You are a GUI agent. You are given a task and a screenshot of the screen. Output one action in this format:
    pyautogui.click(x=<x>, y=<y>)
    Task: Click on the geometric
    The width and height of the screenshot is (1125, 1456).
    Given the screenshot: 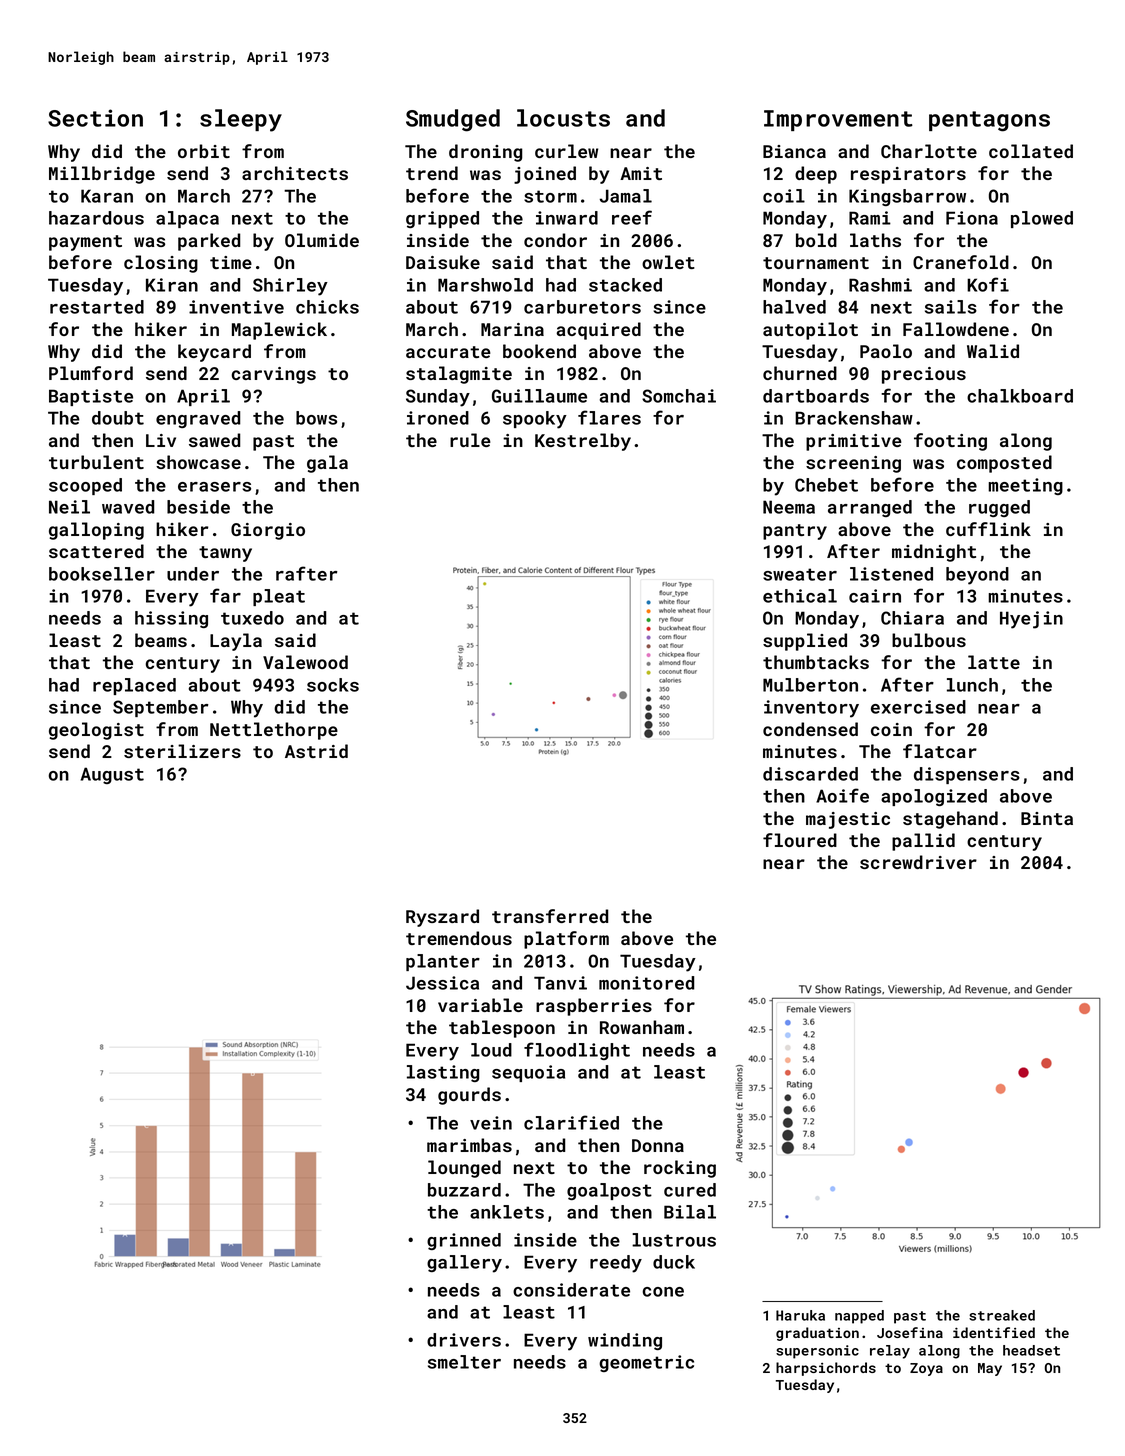 What is the action you would take?
    pyautogui.click(x=646, y=1363)
